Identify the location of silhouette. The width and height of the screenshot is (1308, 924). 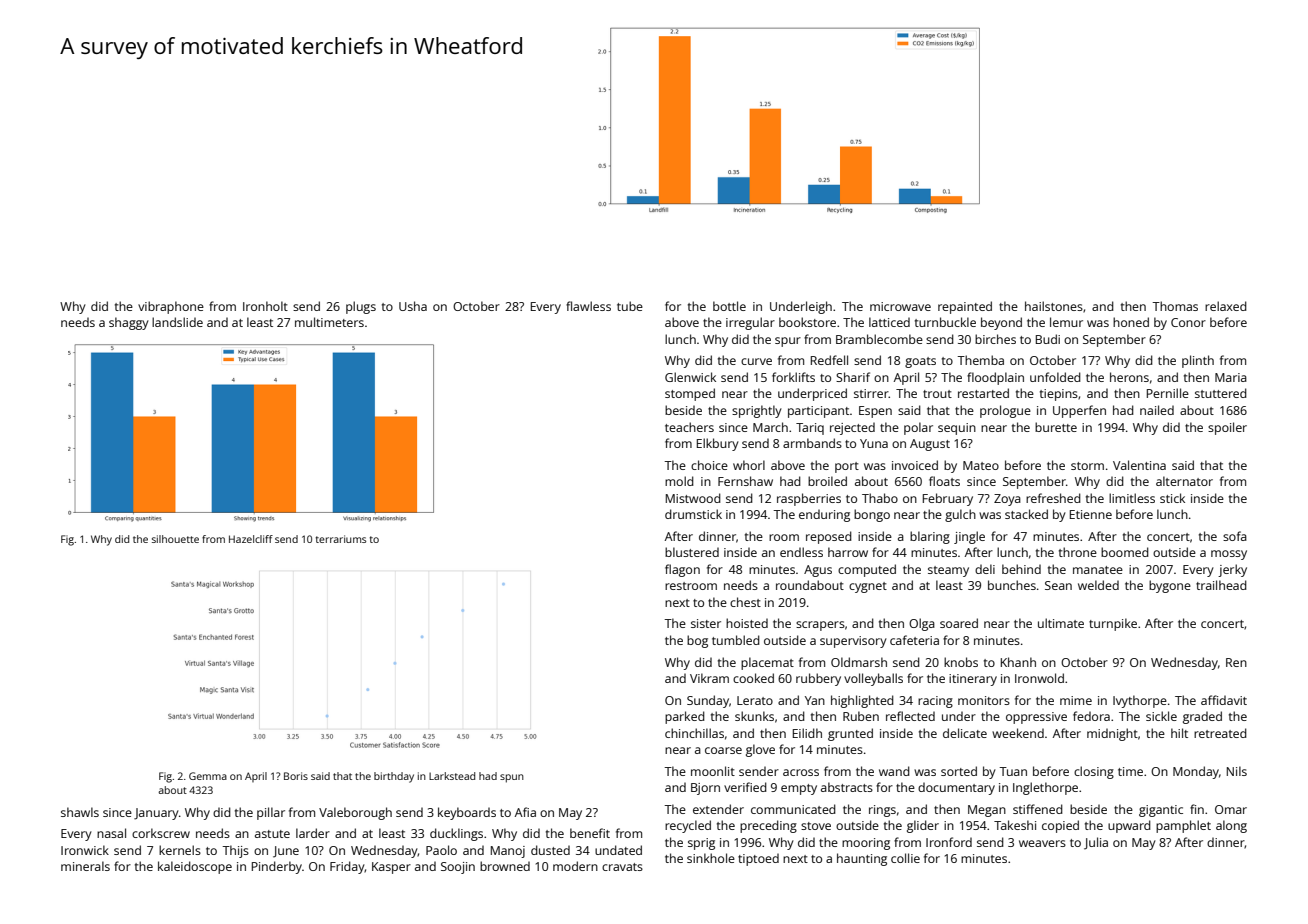
(175, 539).
